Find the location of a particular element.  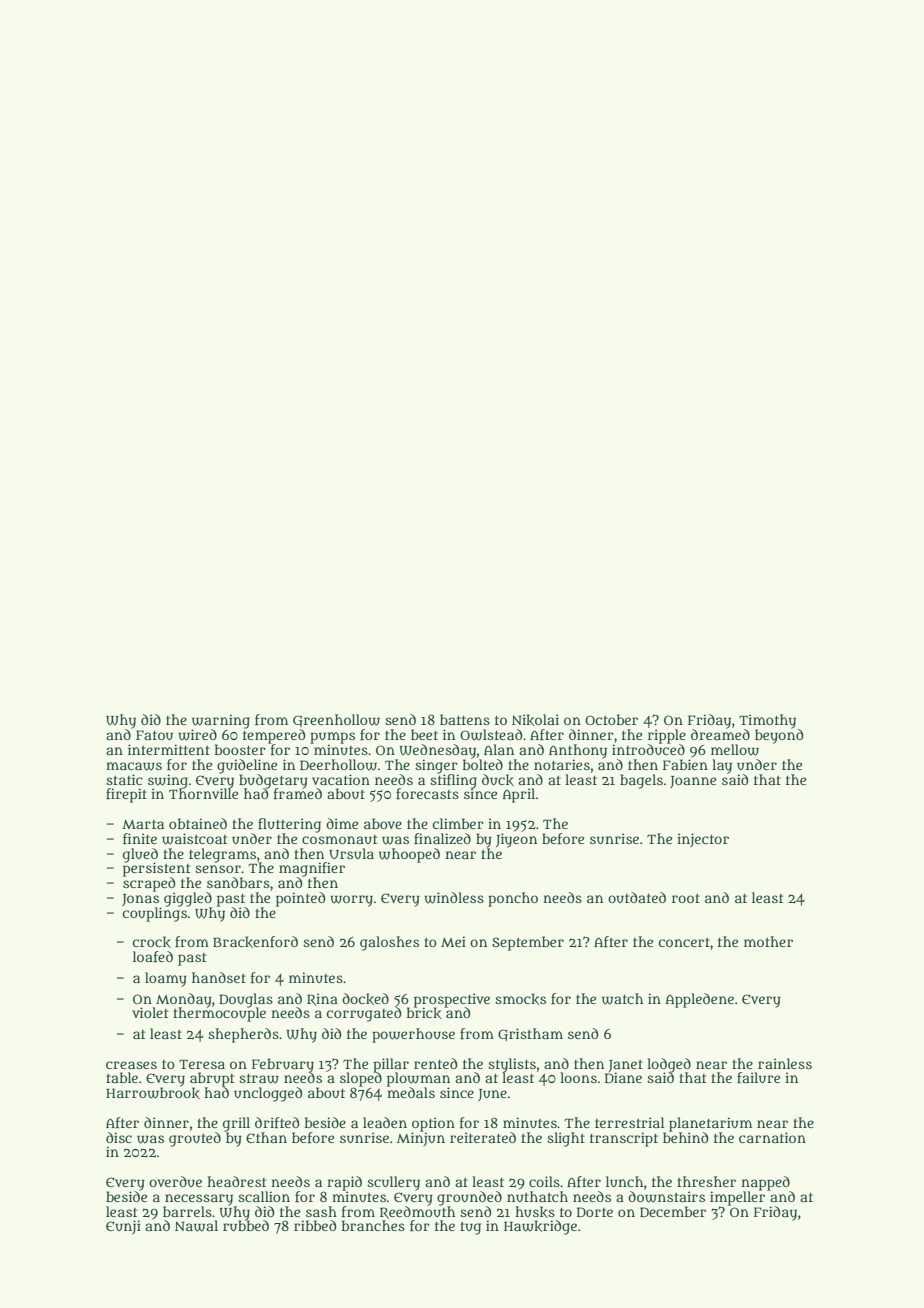

table is located at coordinates (122, 1077).
